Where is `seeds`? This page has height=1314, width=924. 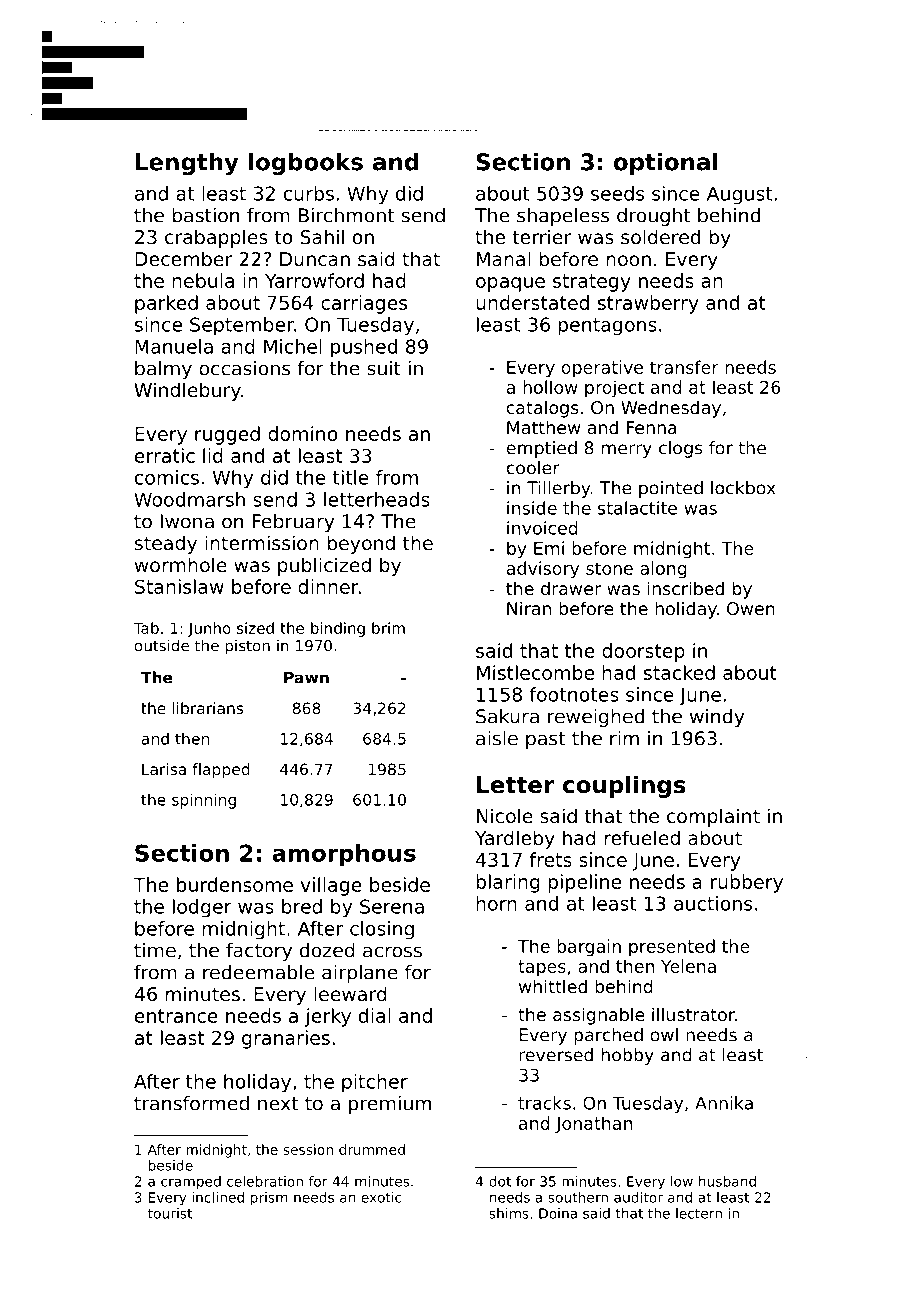 seeds is located at coordinates (617, 193).
